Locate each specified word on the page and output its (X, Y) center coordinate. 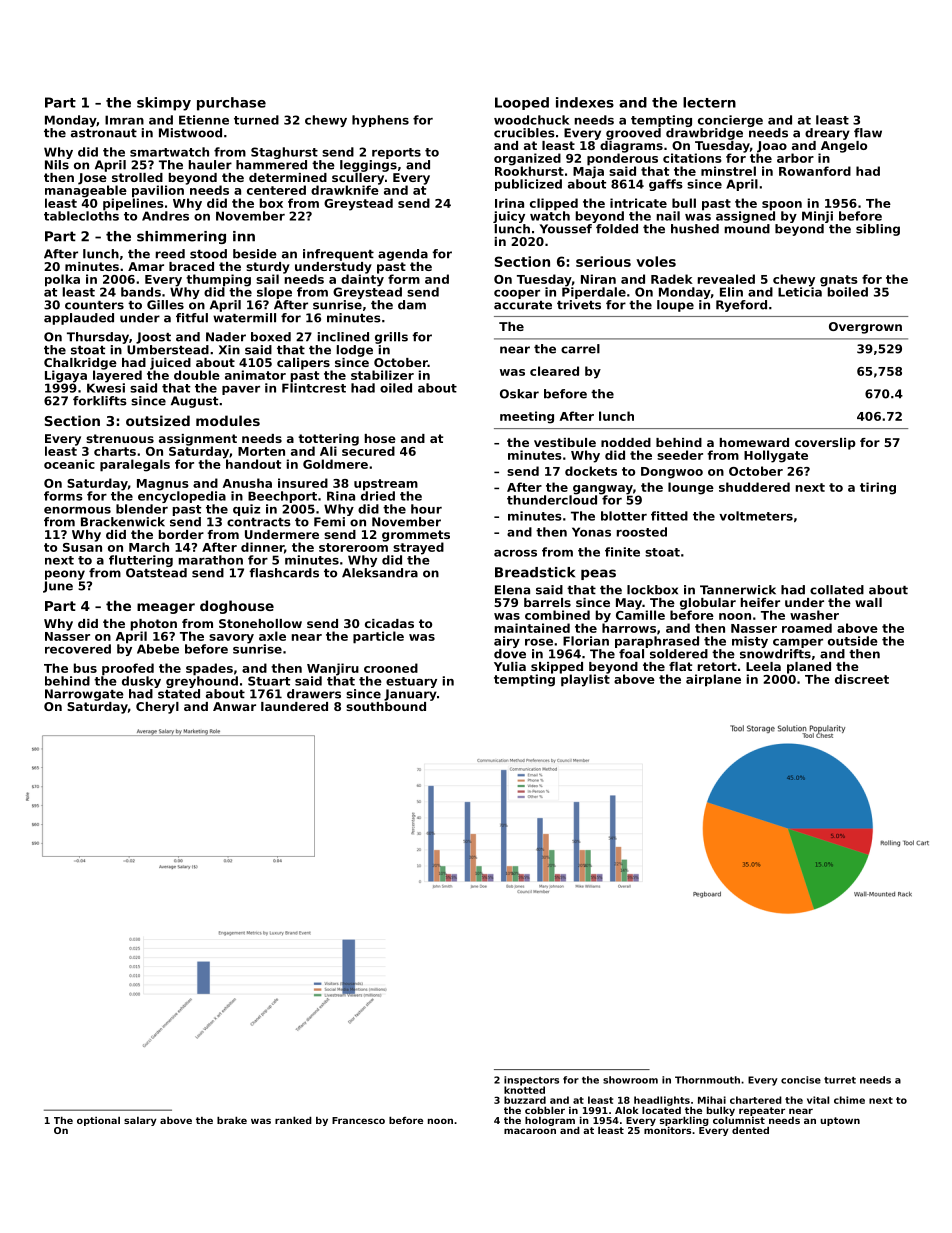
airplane (713, 680)
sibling (878, 230)
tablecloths (81, 216)
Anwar (234, 706)
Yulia (510, 666)
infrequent (338, 255)
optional (98, 1121)
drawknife (345, 190)
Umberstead (168, 350)
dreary (827, 134)
